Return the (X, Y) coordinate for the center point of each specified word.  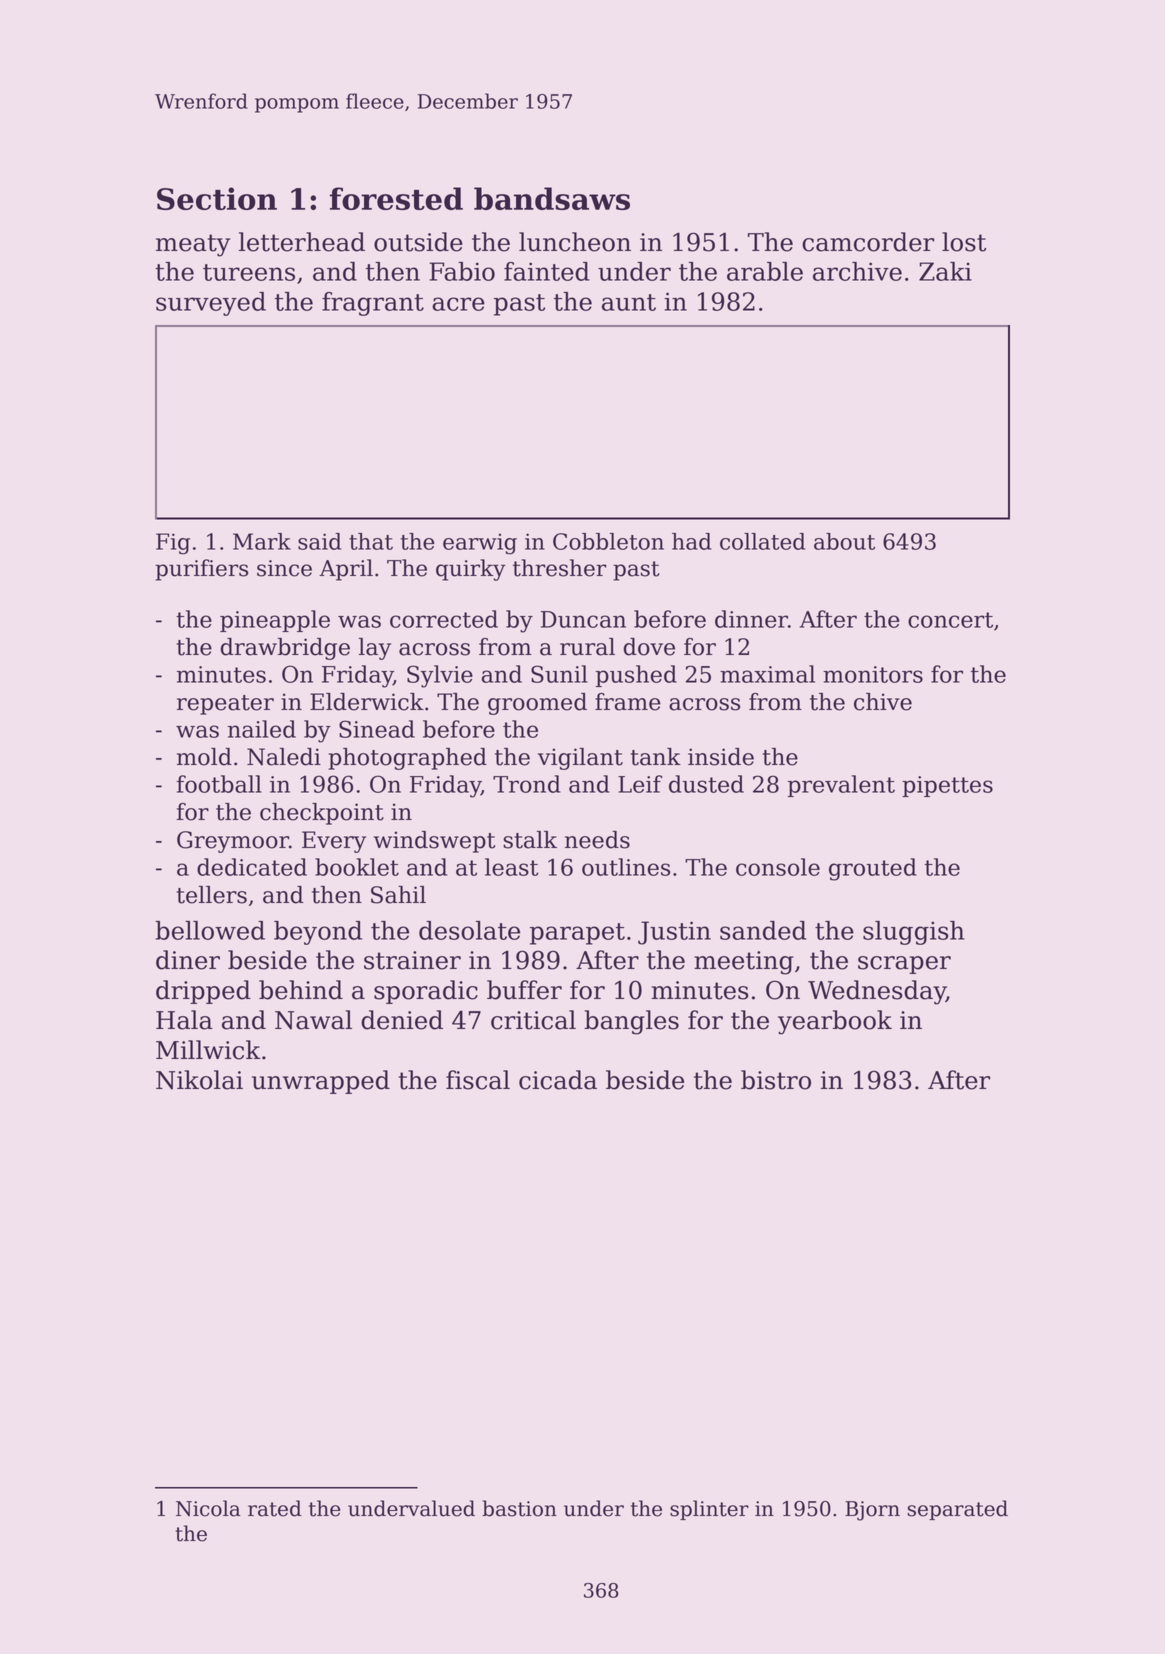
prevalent (841, 786)
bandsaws (552, 198)
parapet (577, 934)
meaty (193, 245)
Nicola (208, 1508)
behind (301, 990)
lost (964, 242)
